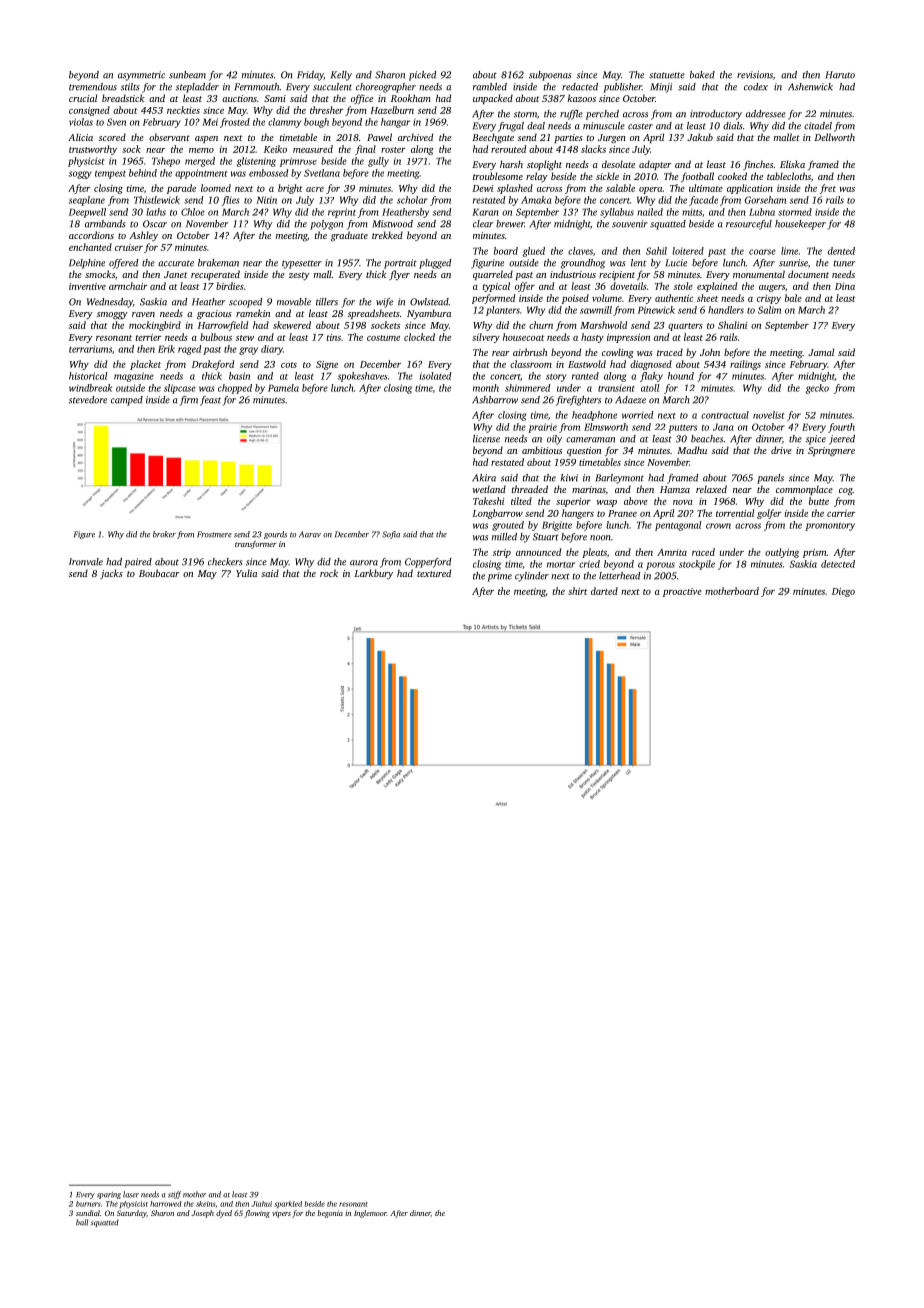 The width and height of the screenshot is (924, 1308). What do you see at coordinates (841, 513) in the screenshot?
I see `carrier` at bounding box center [841, 513].
